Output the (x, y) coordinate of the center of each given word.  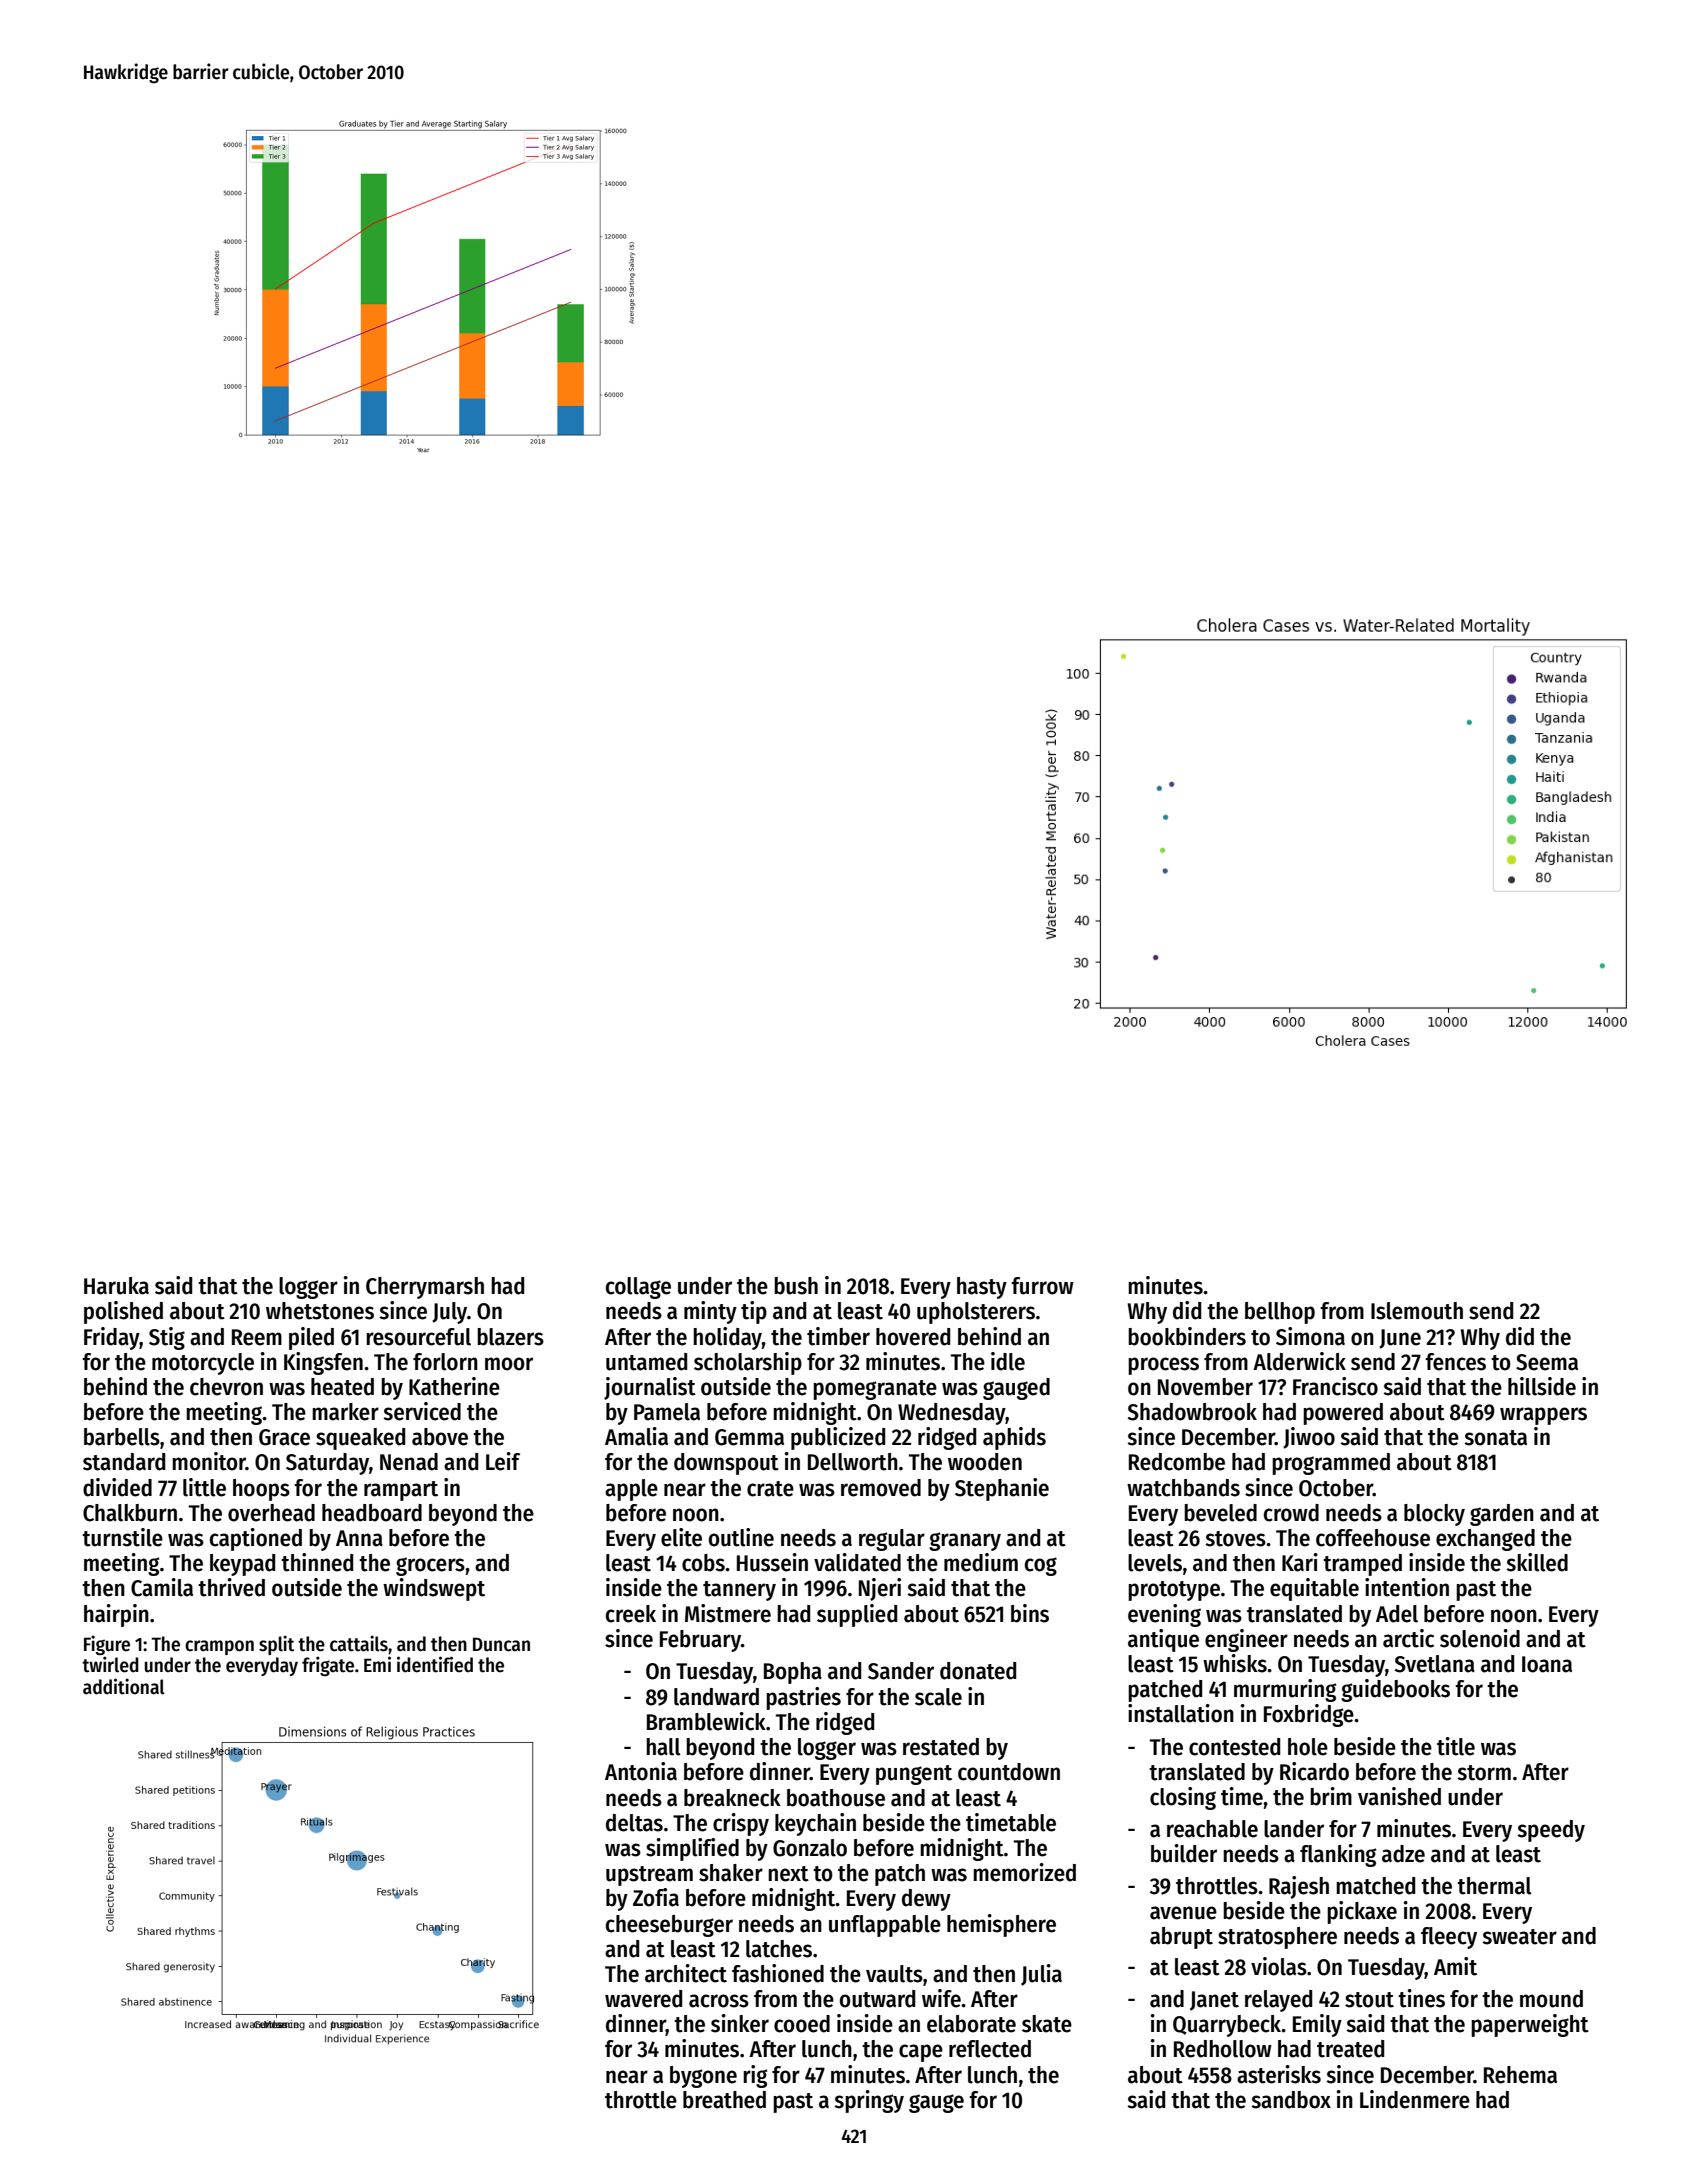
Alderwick (1299, 1361)
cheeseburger (669, 1926)
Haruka (116, 1286)
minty (710, 1312)
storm (1484, 1773)
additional (124, 1686)
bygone (703, 2077)
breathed (724, 2100)
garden (1502, 1515)
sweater (1519, 1937)
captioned (256, 1539)
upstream (649, 1876)
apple (631, 1490)
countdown (1009, 1772)
